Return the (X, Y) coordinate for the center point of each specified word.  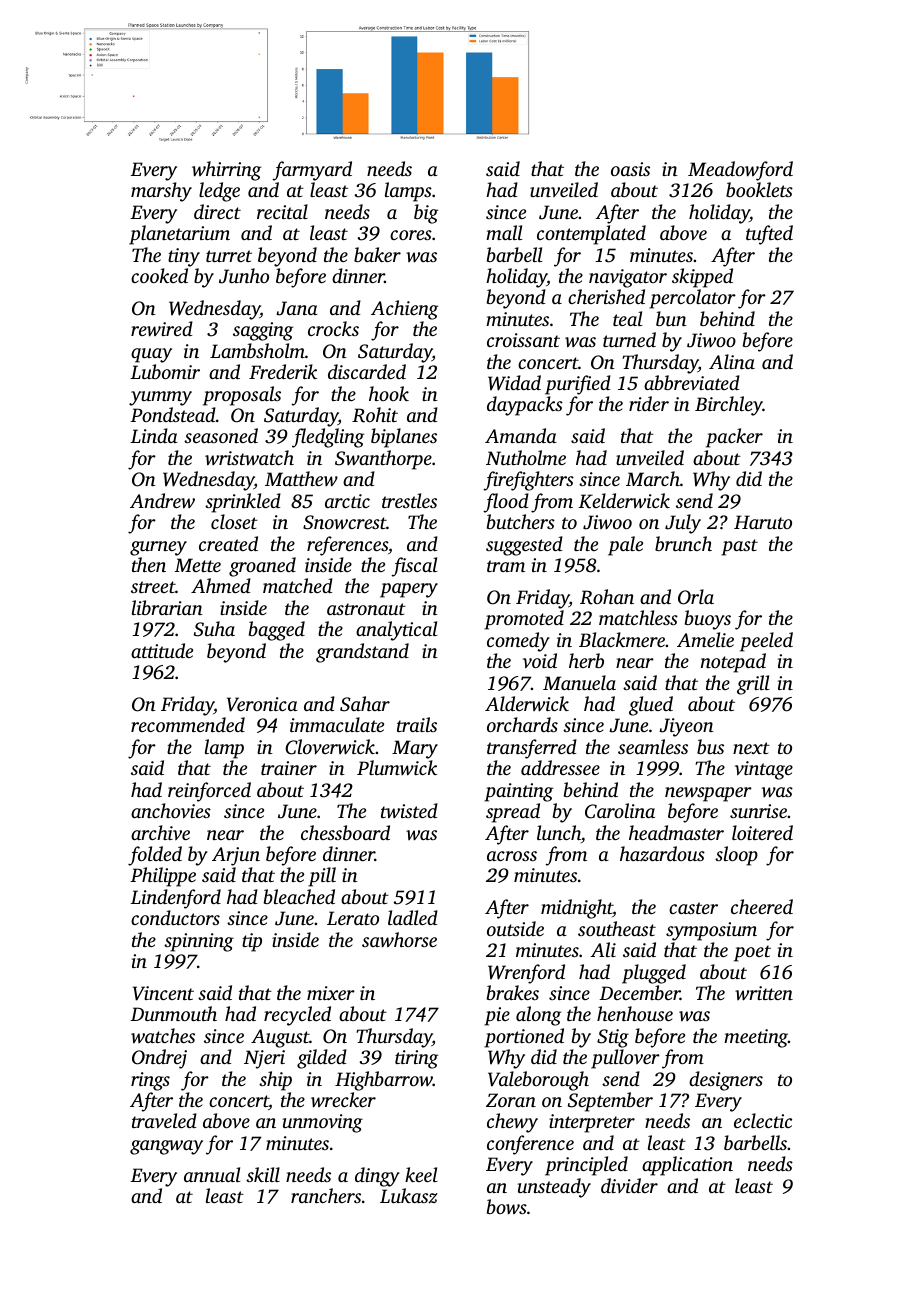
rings (150, 1081)
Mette (198, 565)
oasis (630, 169)
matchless (638, 617)
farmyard (312, 171)
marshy (161, 192)
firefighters (528, 481)
